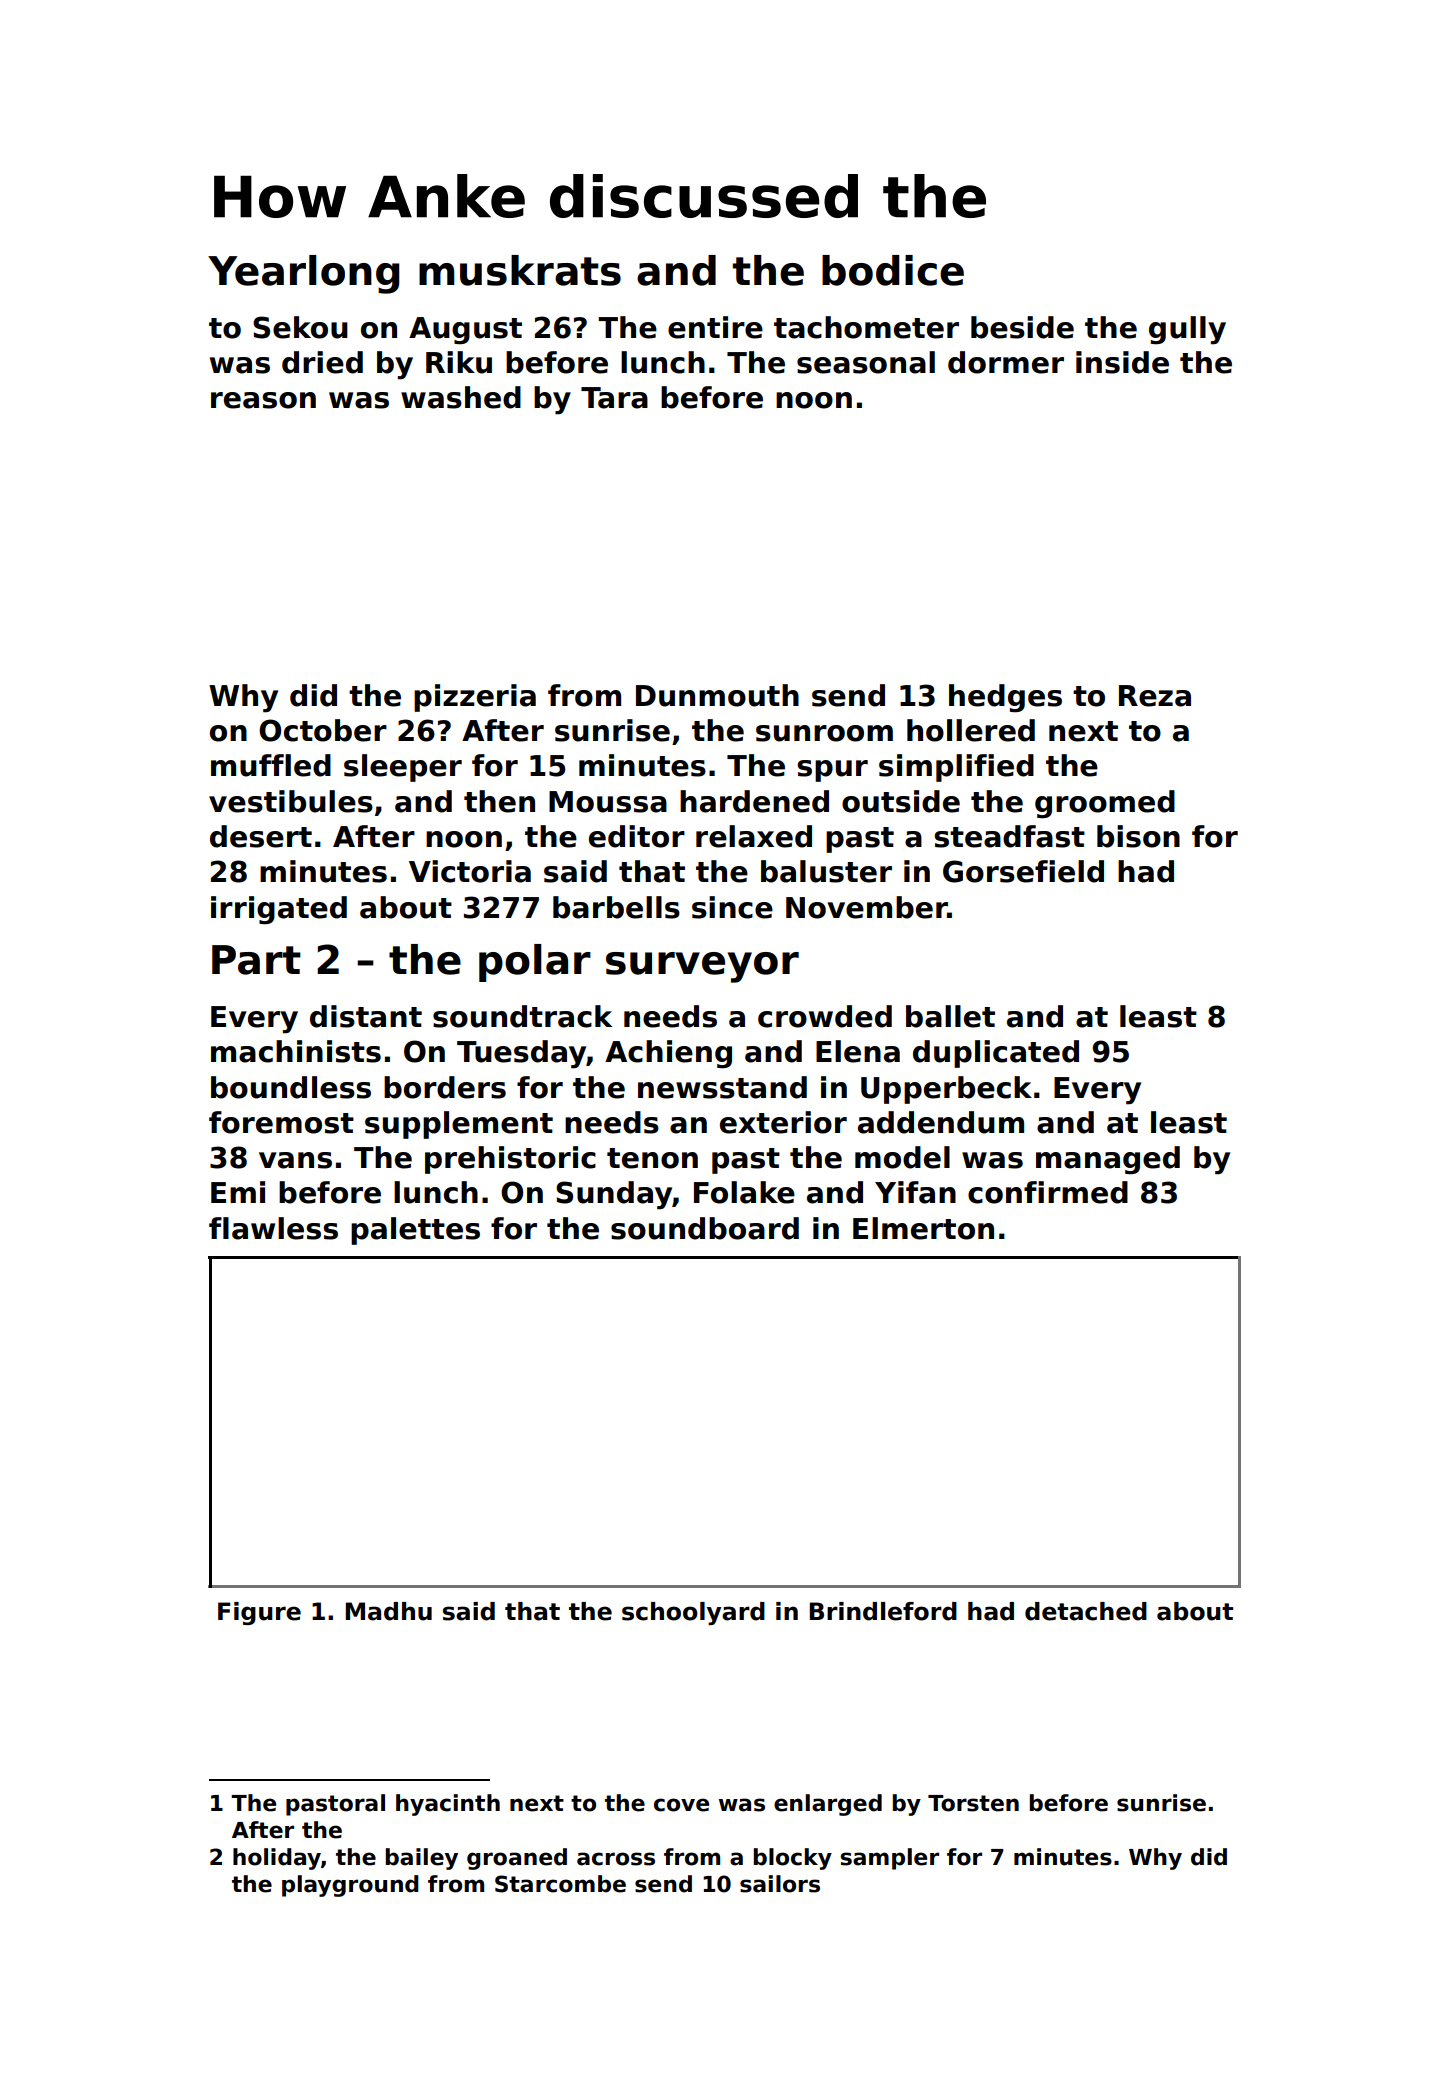 The width and height of the page is (1450, 2100). Describe the element at coordinates (614, 398) in the page. I see `Tara` at that location.
